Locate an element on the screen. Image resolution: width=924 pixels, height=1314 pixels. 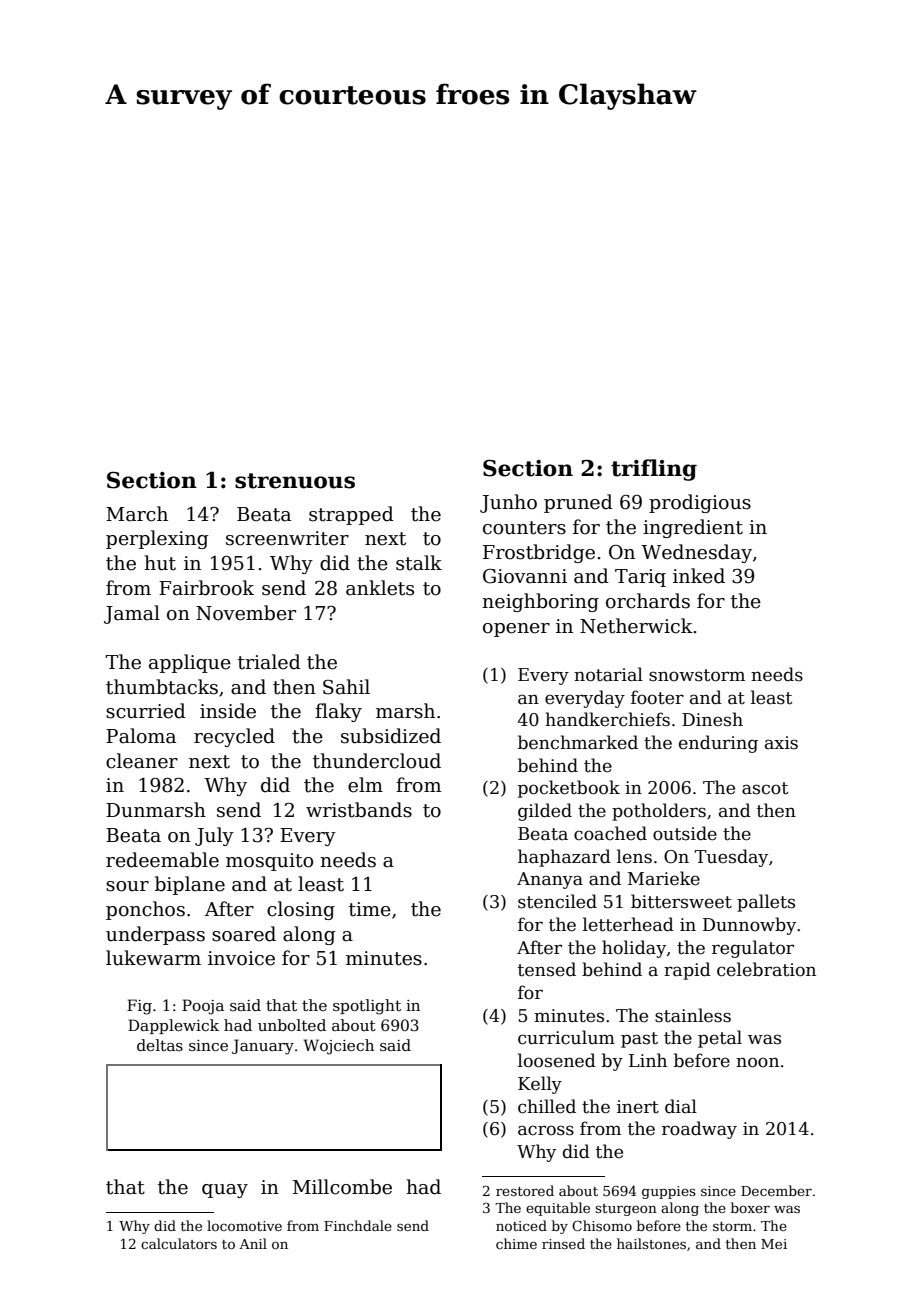
Fig is located at coordinates (139, 1007).
